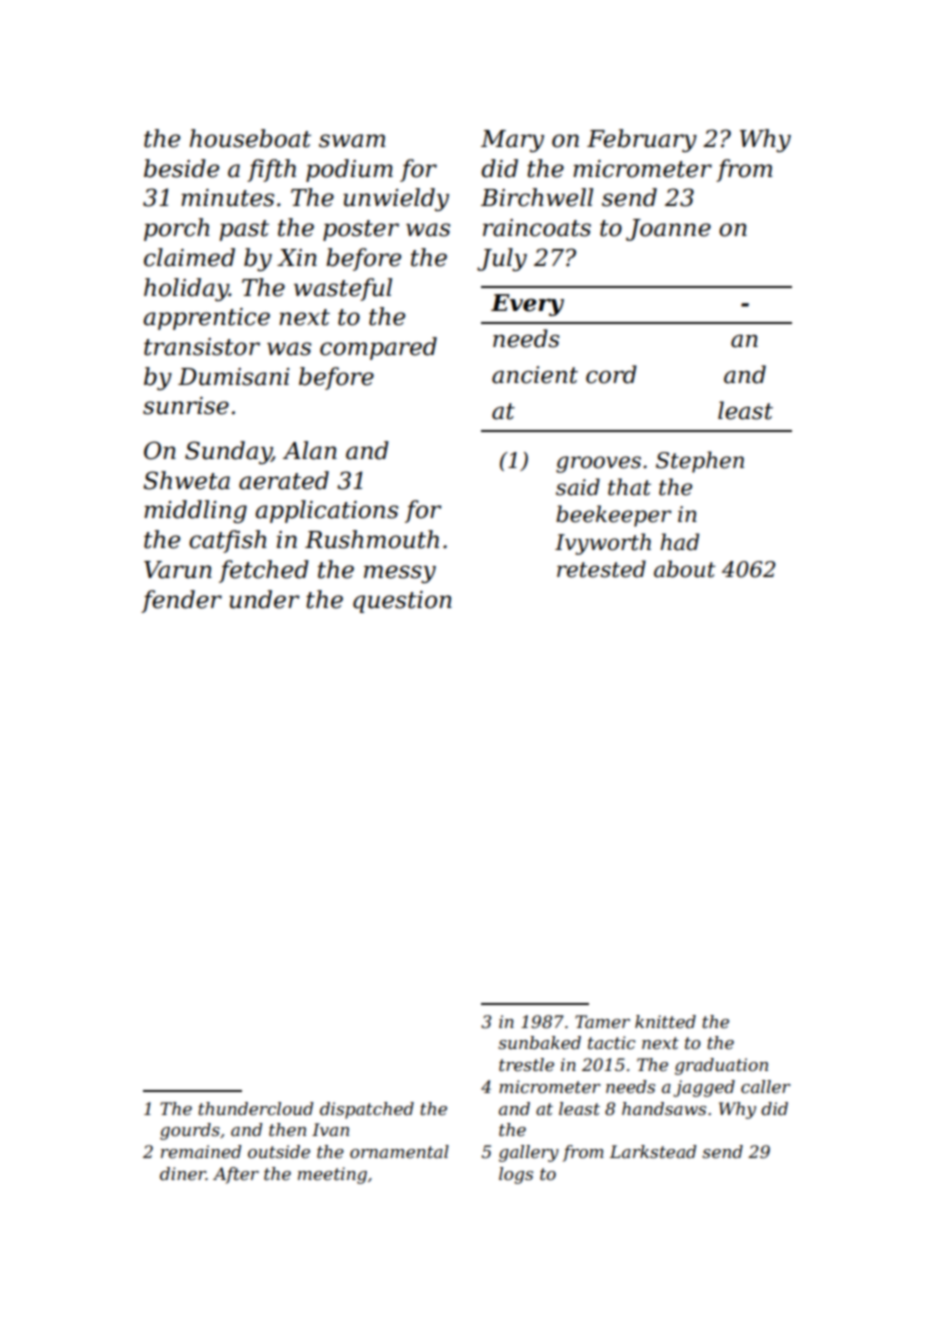 This screenshot has width=935, height=1327. What do you see at coordinates (700, 462) in the screenshot?
I see `Stephen` at bounding box center [700, 462].
